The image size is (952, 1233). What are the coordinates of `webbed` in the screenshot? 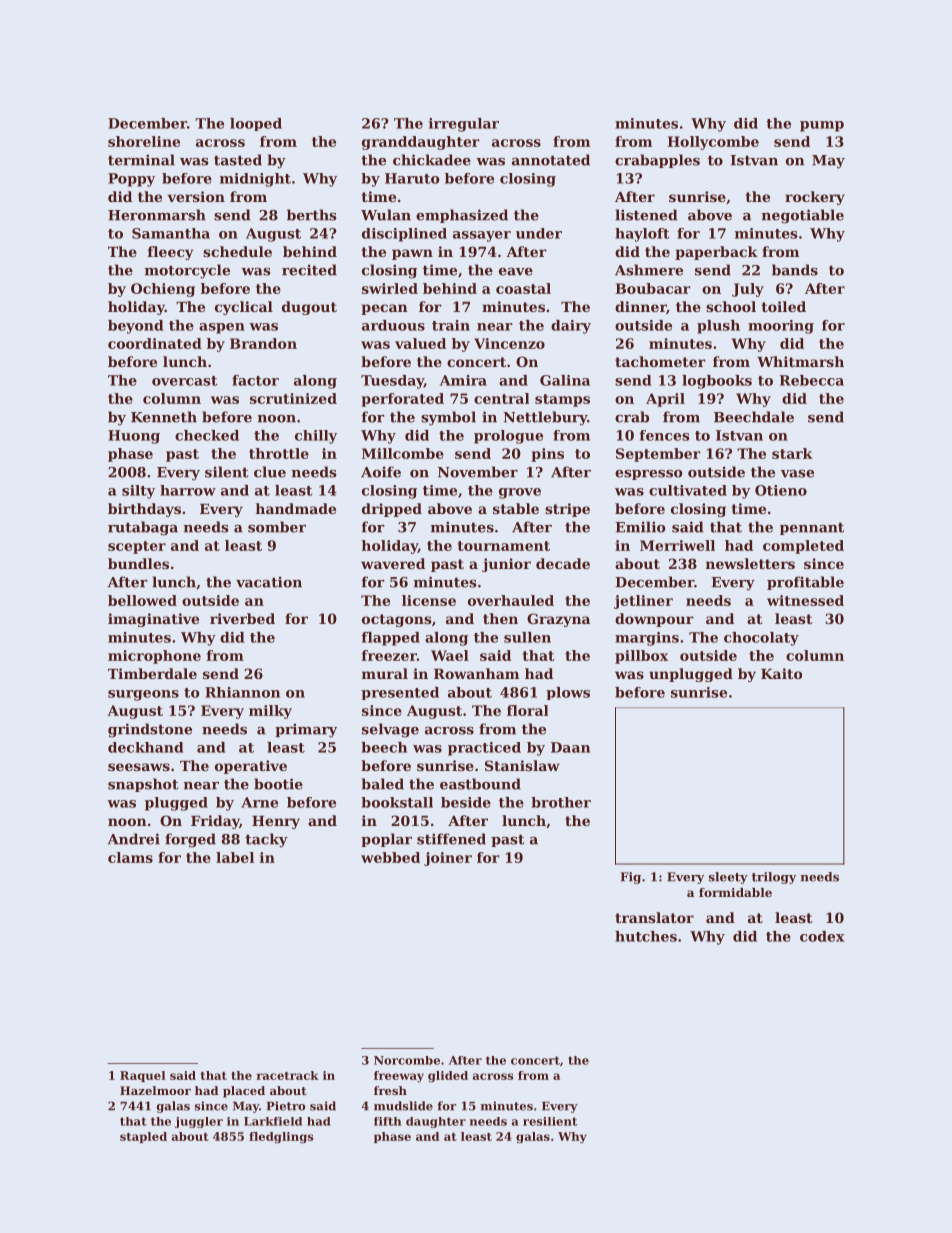 It's located at (390, 857).
